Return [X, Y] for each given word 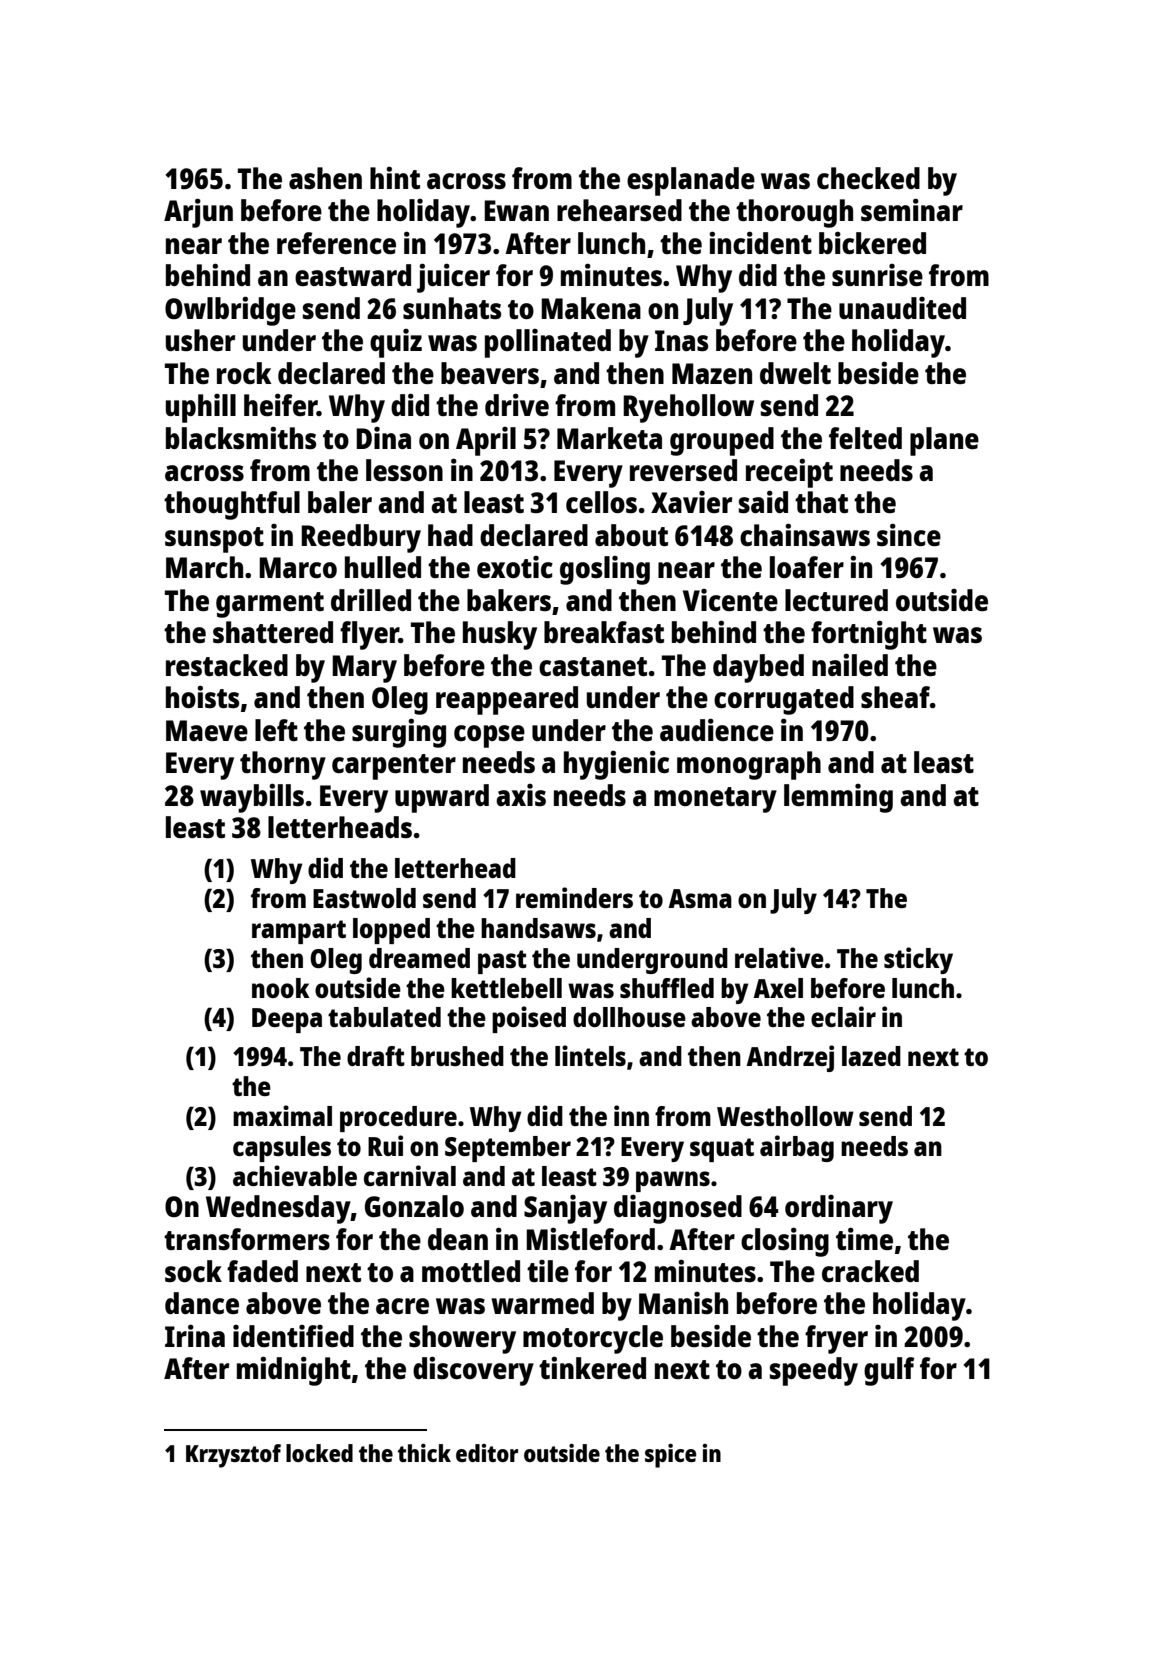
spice [670, 1456]
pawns [673, 1181]
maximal [282, 1115]
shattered [273, 632]
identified [293, 1336]
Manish [683, 1303]
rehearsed [619, 210]
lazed [871, 1056]
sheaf [895, 697]
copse [489, 736]
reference [336, 243]
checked [868, 178]
